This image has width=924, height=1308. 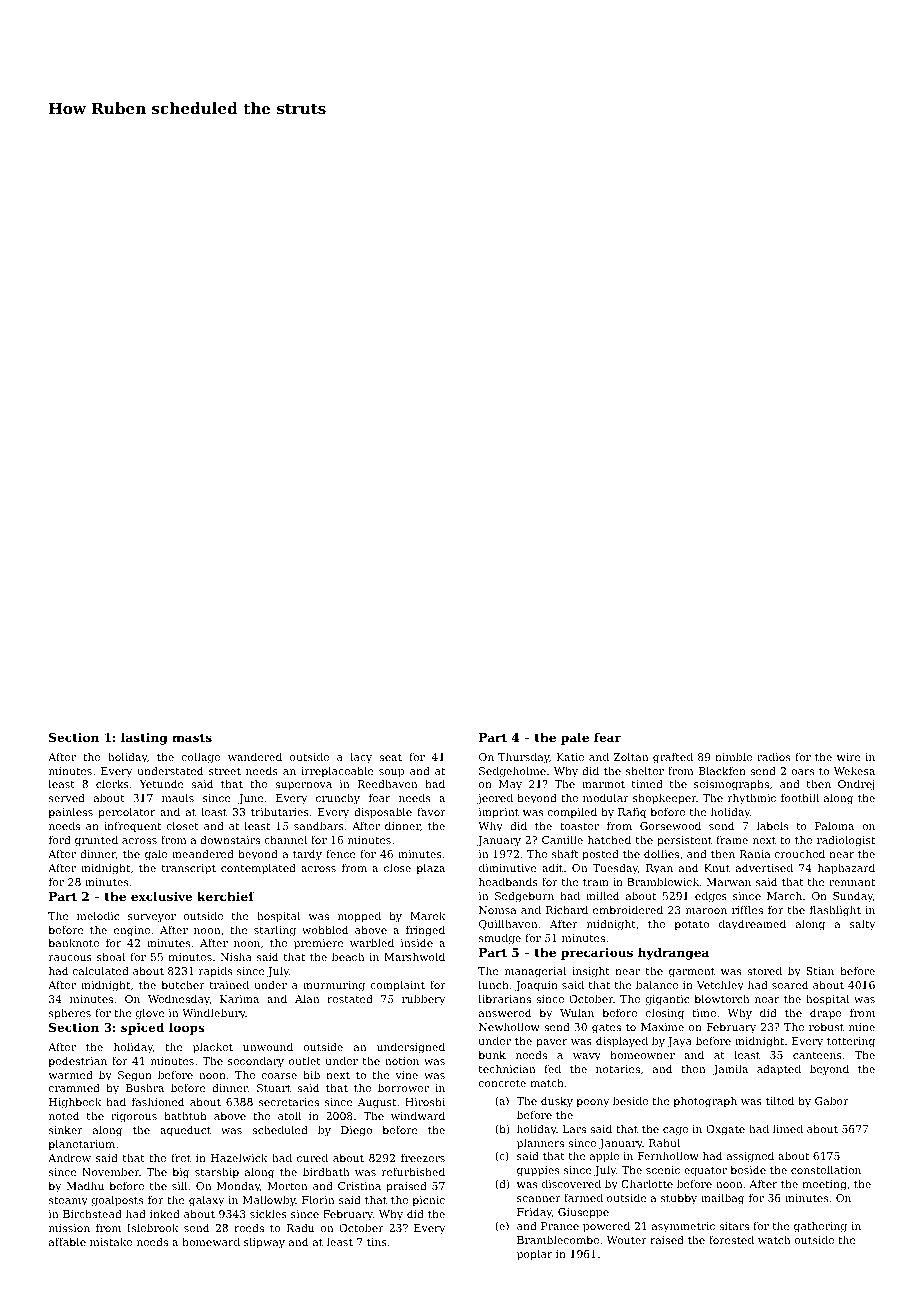 What do you see at coordinates (505, 998) in the image?
I see `librarians` at bounding box center [505, 998].
